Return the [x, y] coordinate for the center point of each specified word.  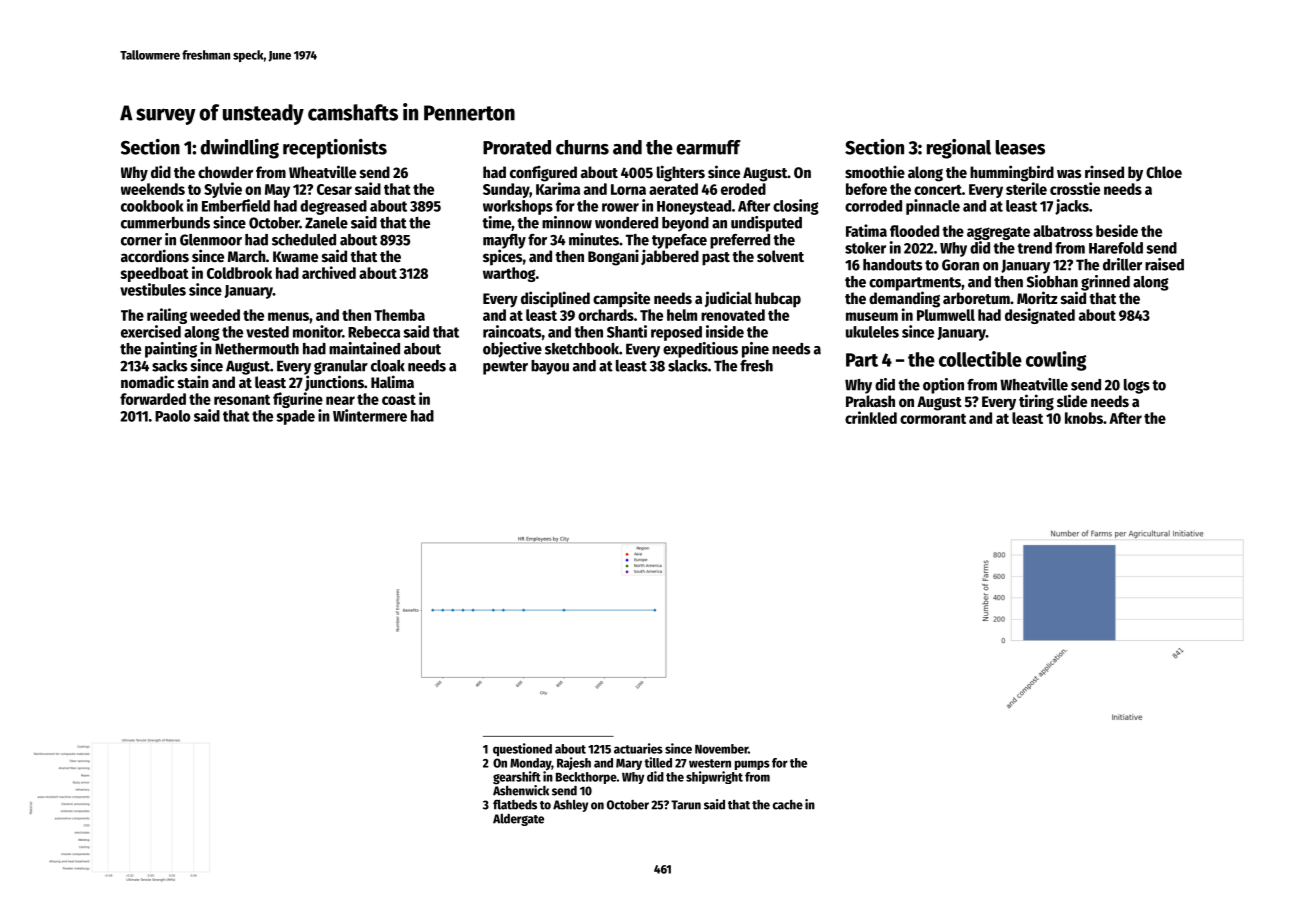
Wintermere [370, 415]
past [716, 259]
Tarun [686, 805]
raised [1164, 264]
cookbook [152, 206]
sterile [1026, 188]
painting [171, 350]
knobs [1084, 418]
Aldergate [518, 820]
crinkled [871, 417]
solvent [780, 256]
